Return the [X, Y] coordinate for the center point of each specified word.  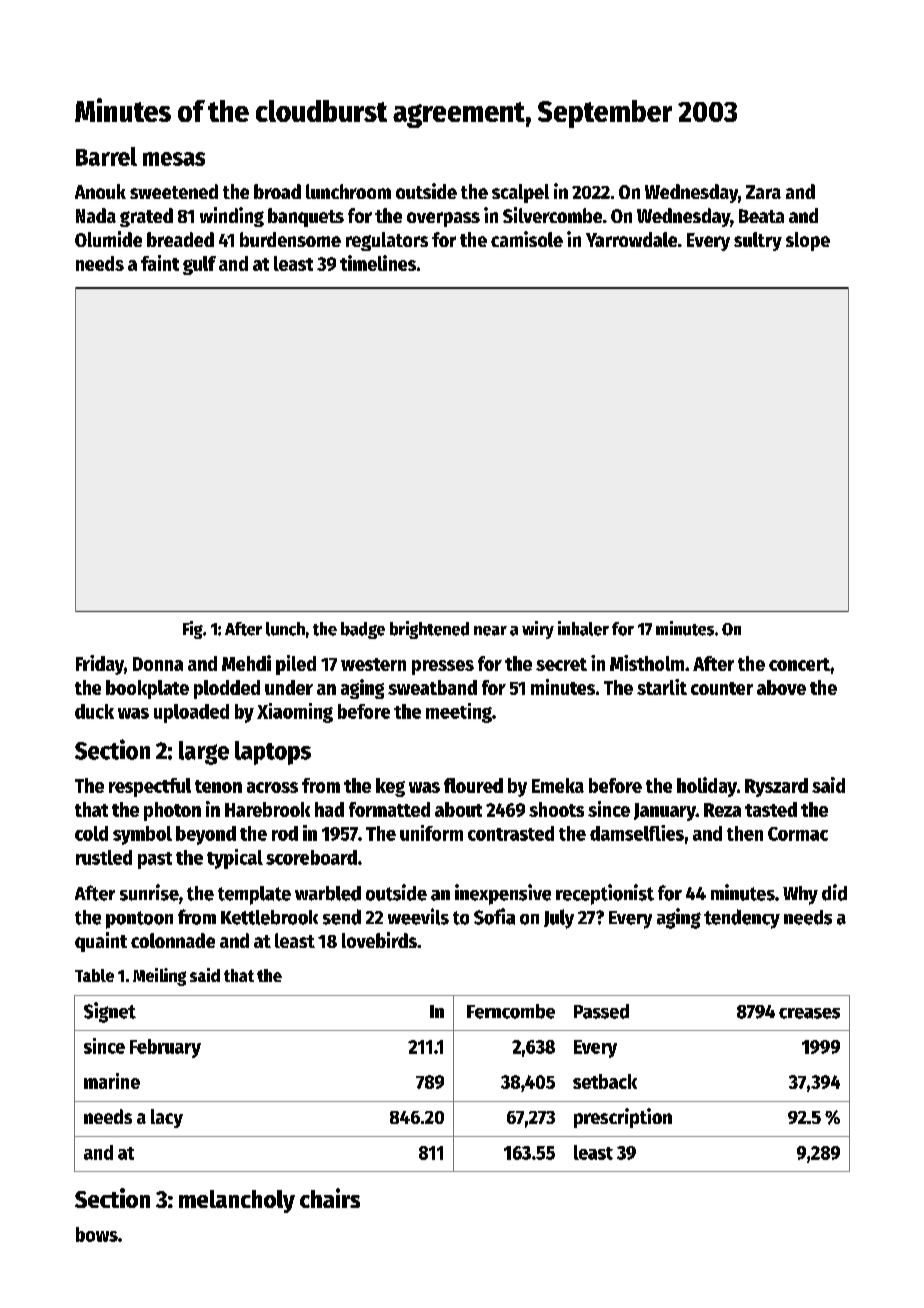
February [165, 1048]
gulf [199, 265]
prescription [623, 1118]
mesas [174, 159]
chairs [330, 1198]
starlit [662, 687]
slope [808, 241]
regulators [387, 241]
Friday [100, 665]
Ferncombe [511, 1011]
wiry [538, 630]
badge [363, 630]
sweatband [432, 687]
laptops [273, 753]
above [781, 687]
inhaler [583, 628]
